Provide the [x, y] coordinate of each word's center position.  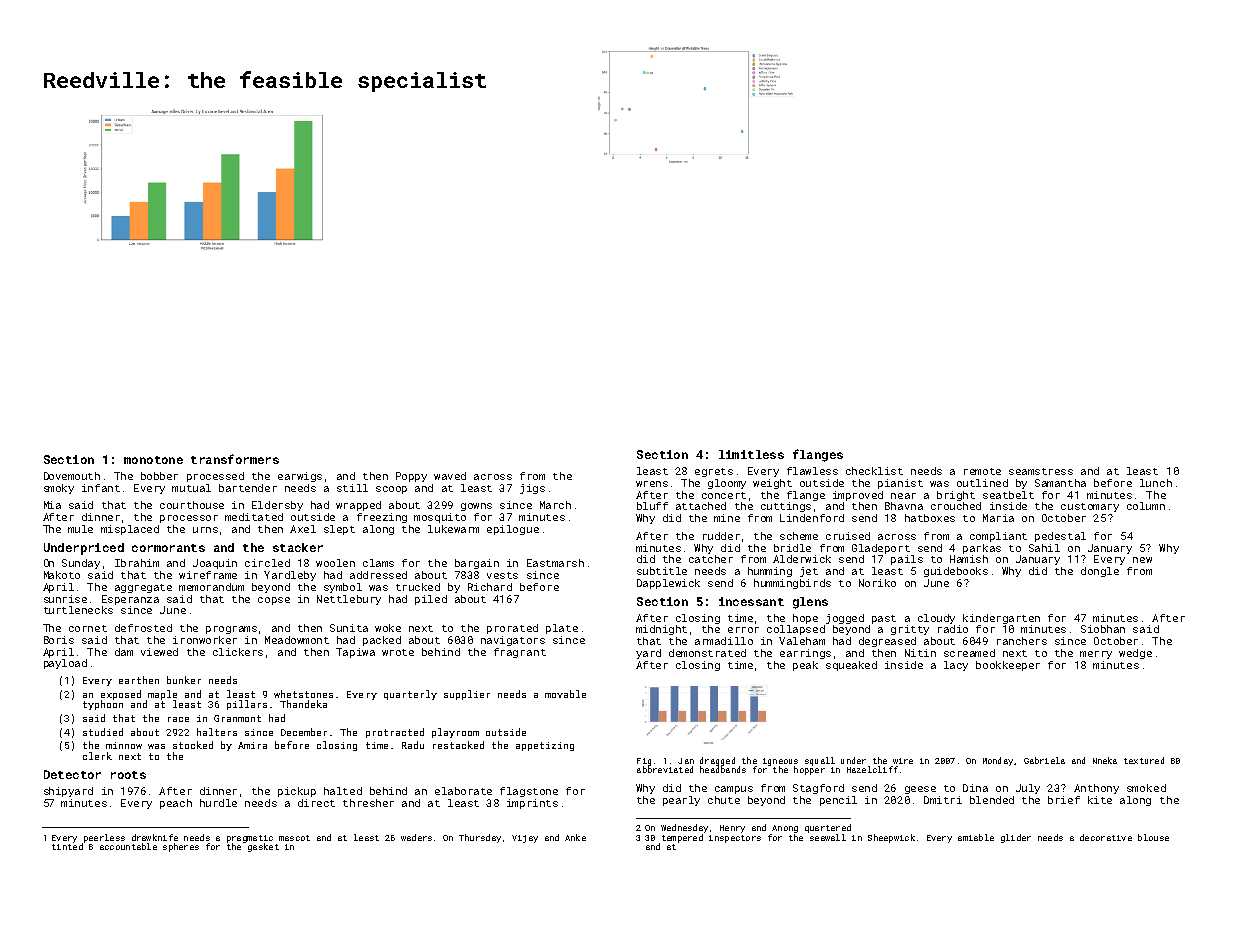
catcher [711, 559]
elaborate [463, 791]
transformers [235, 459]
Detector [72, 774]
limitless [751, 454]
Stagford [818, 789]
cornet [88, 628]
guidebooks [956, 572]
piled [431, 600]
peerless [104, 838]
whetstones [303, 694]
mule [80, 529]
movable [565, 694]
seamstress [1041, 471]
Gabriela [1044, 760]
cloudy [936, 619]
